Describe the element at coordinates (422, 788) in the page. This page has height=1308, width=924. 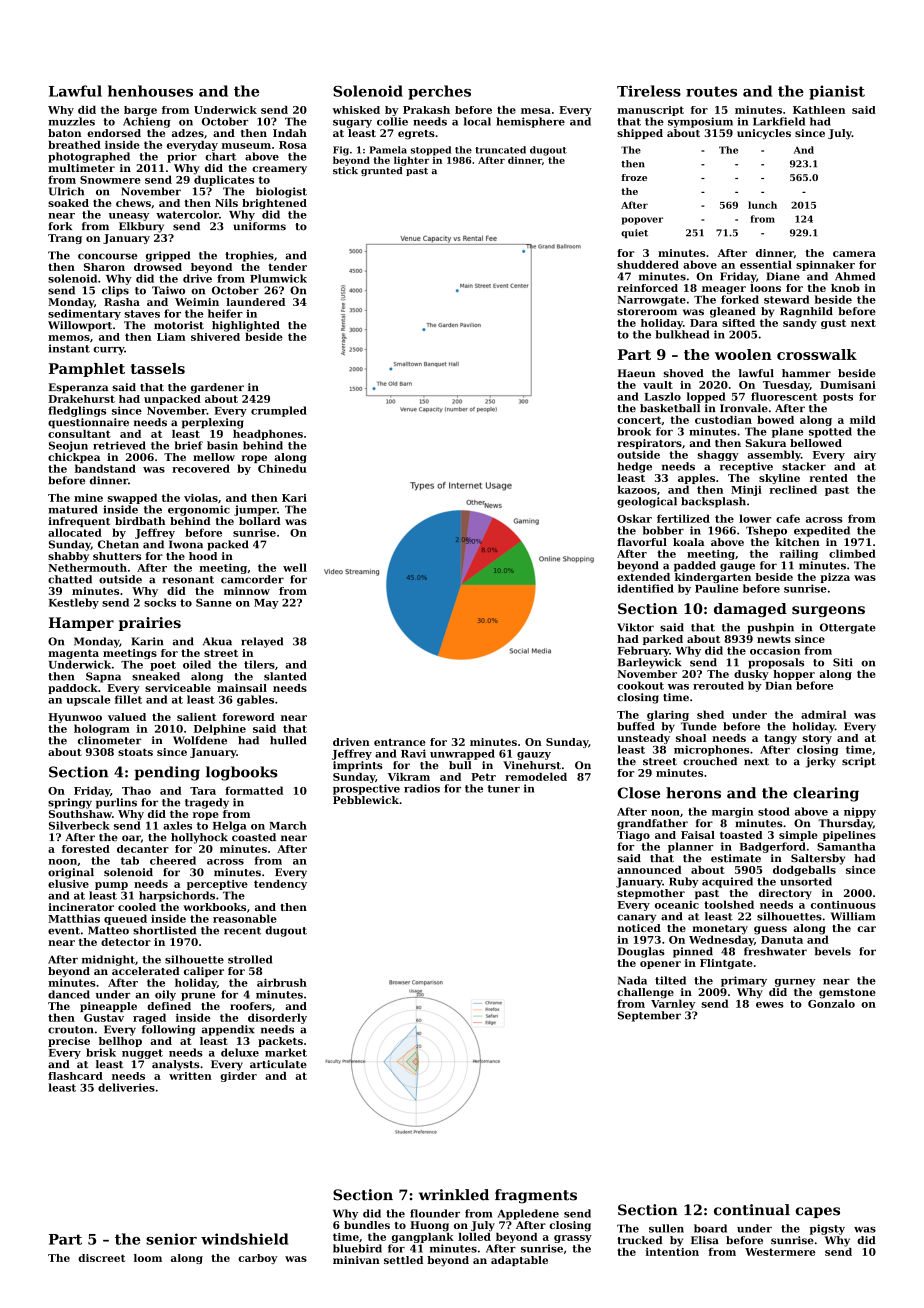
I see `radios` at that location.
